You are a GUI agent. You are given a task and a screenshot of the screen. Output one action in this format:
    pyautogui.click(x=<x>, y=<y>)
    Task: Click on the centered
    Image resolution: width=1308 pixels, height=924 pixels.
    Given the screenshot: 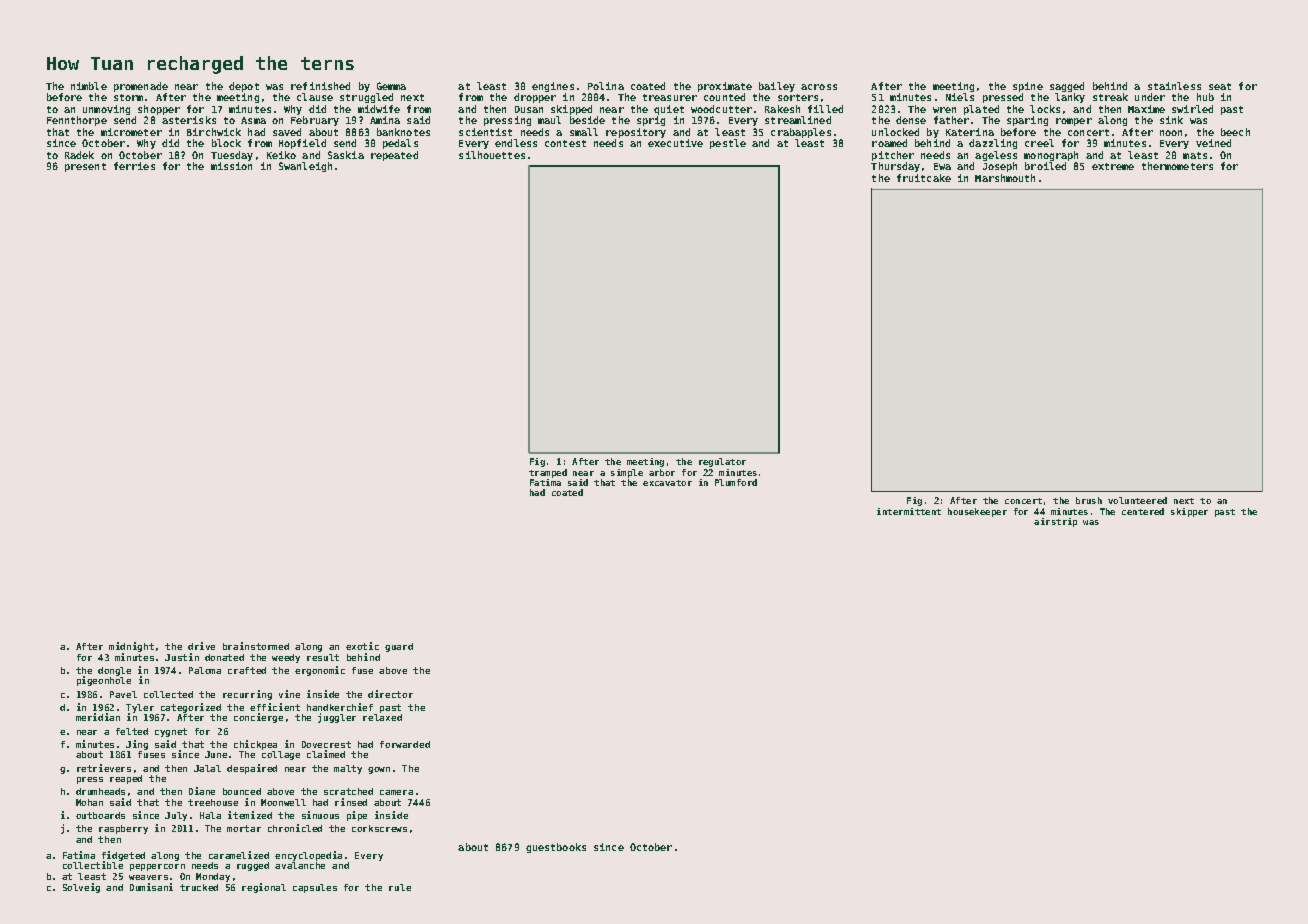 What is the action you would take?
    pyautogui.click(x=1143, y=511)
